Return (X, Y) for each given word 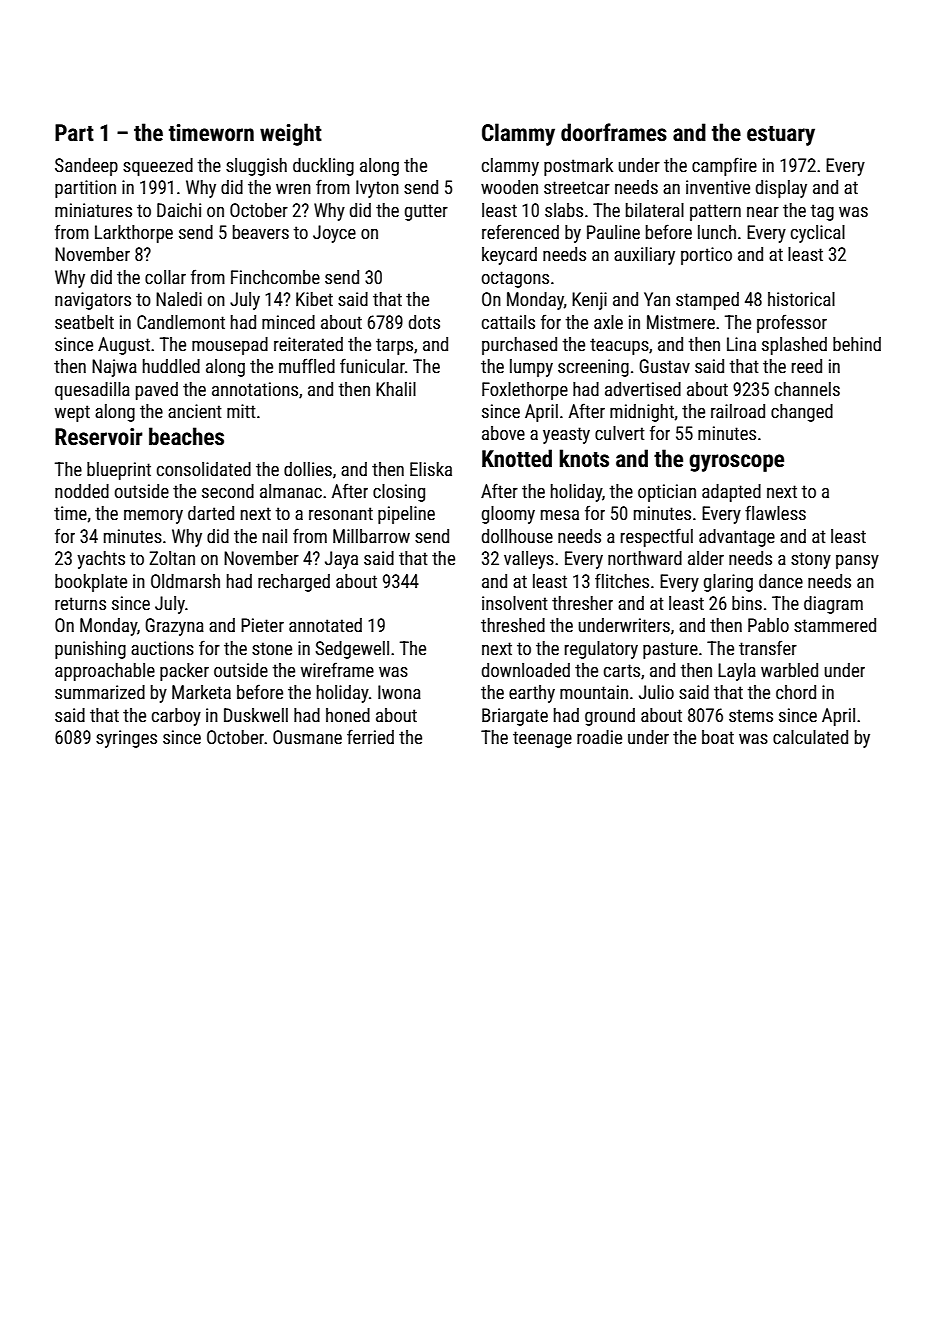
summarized (100, 692)
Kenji (589, 301)
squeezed (158, 167)
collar (165, 277)
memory (153, 517)
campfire (724, 166)
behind (857, 344)
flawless (775, 512)
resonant (341, 513)
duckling (323, 167)
